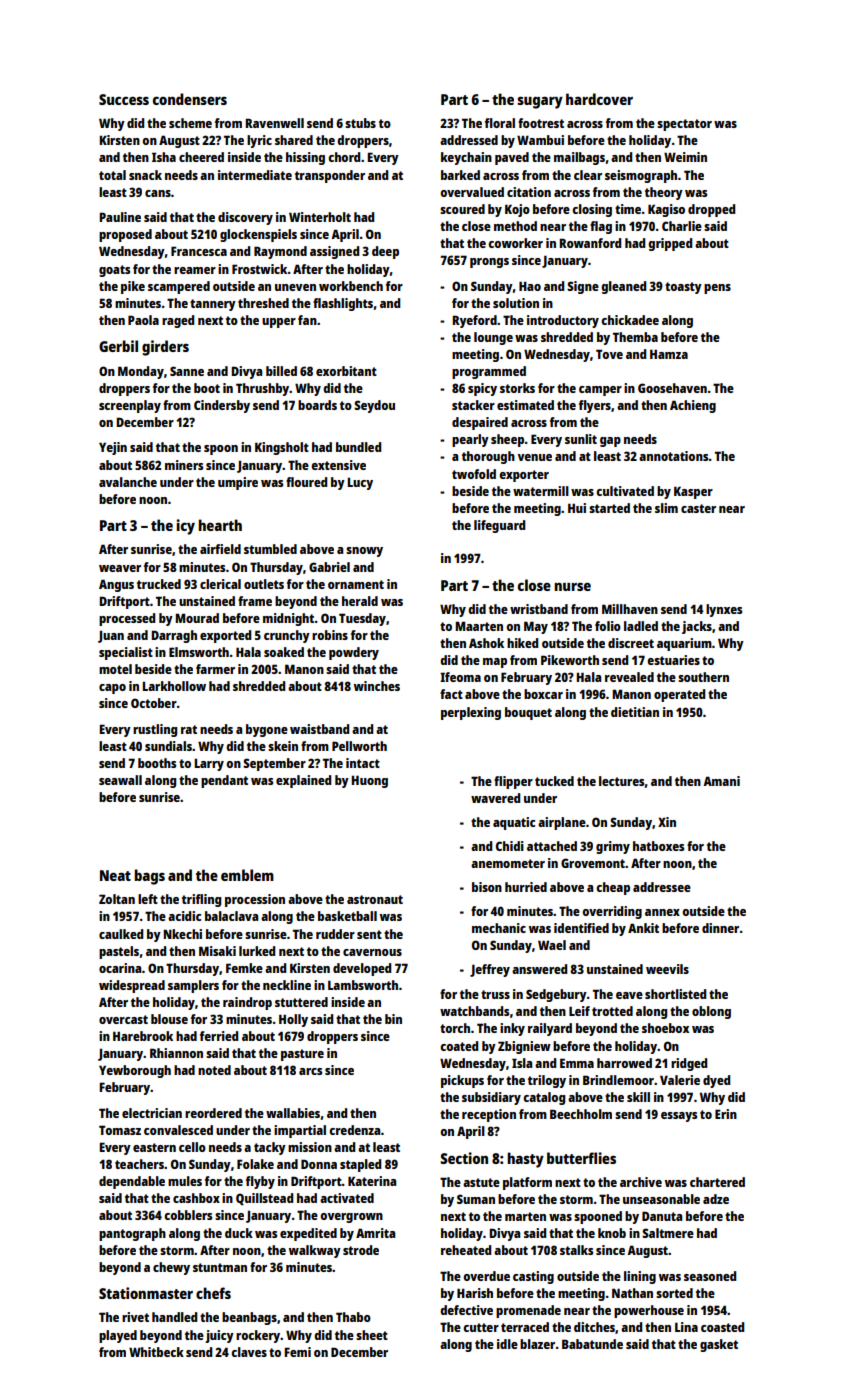 The width and height of the document is (849, 1400). What do you see at coordinates (721, 781) in the document?
I see `Amani` at bounding box center [721, 781].
